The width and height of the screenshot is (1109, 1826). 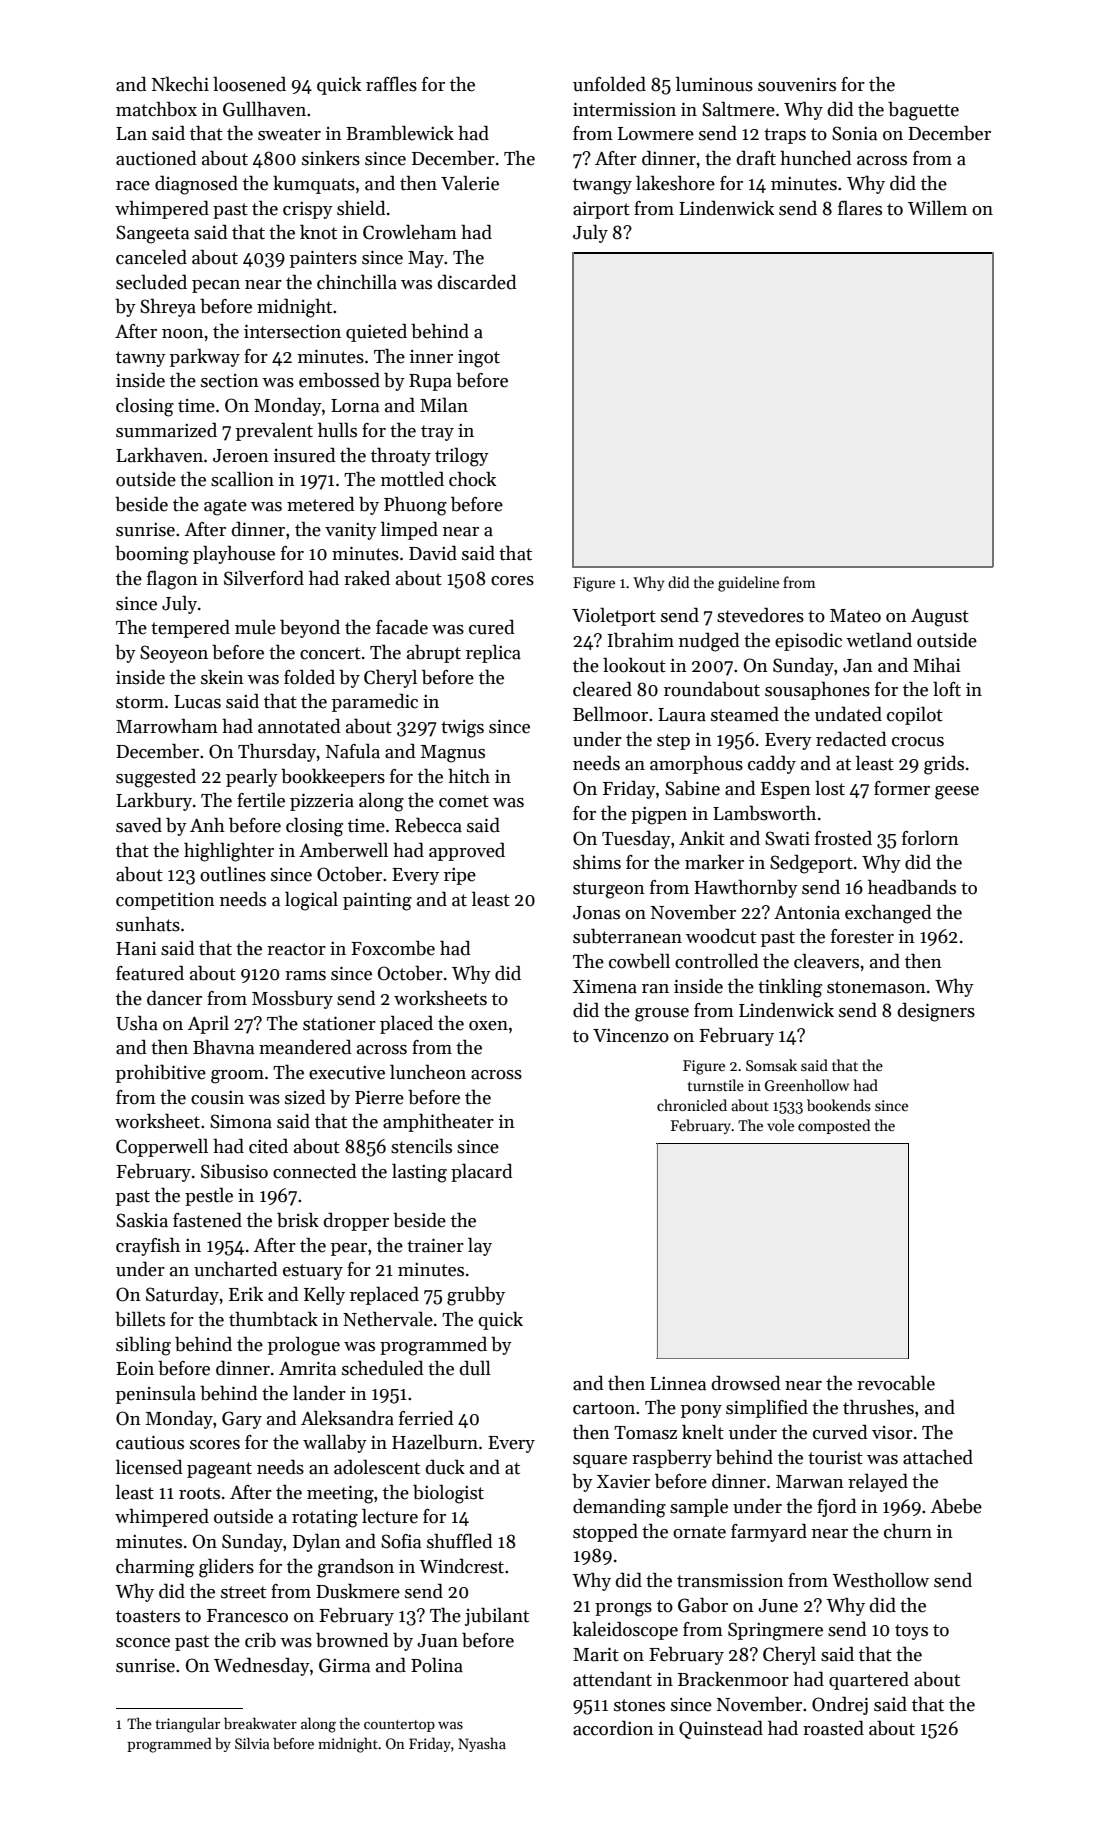 I want to click on vole, so click(x=780, y=1125).
